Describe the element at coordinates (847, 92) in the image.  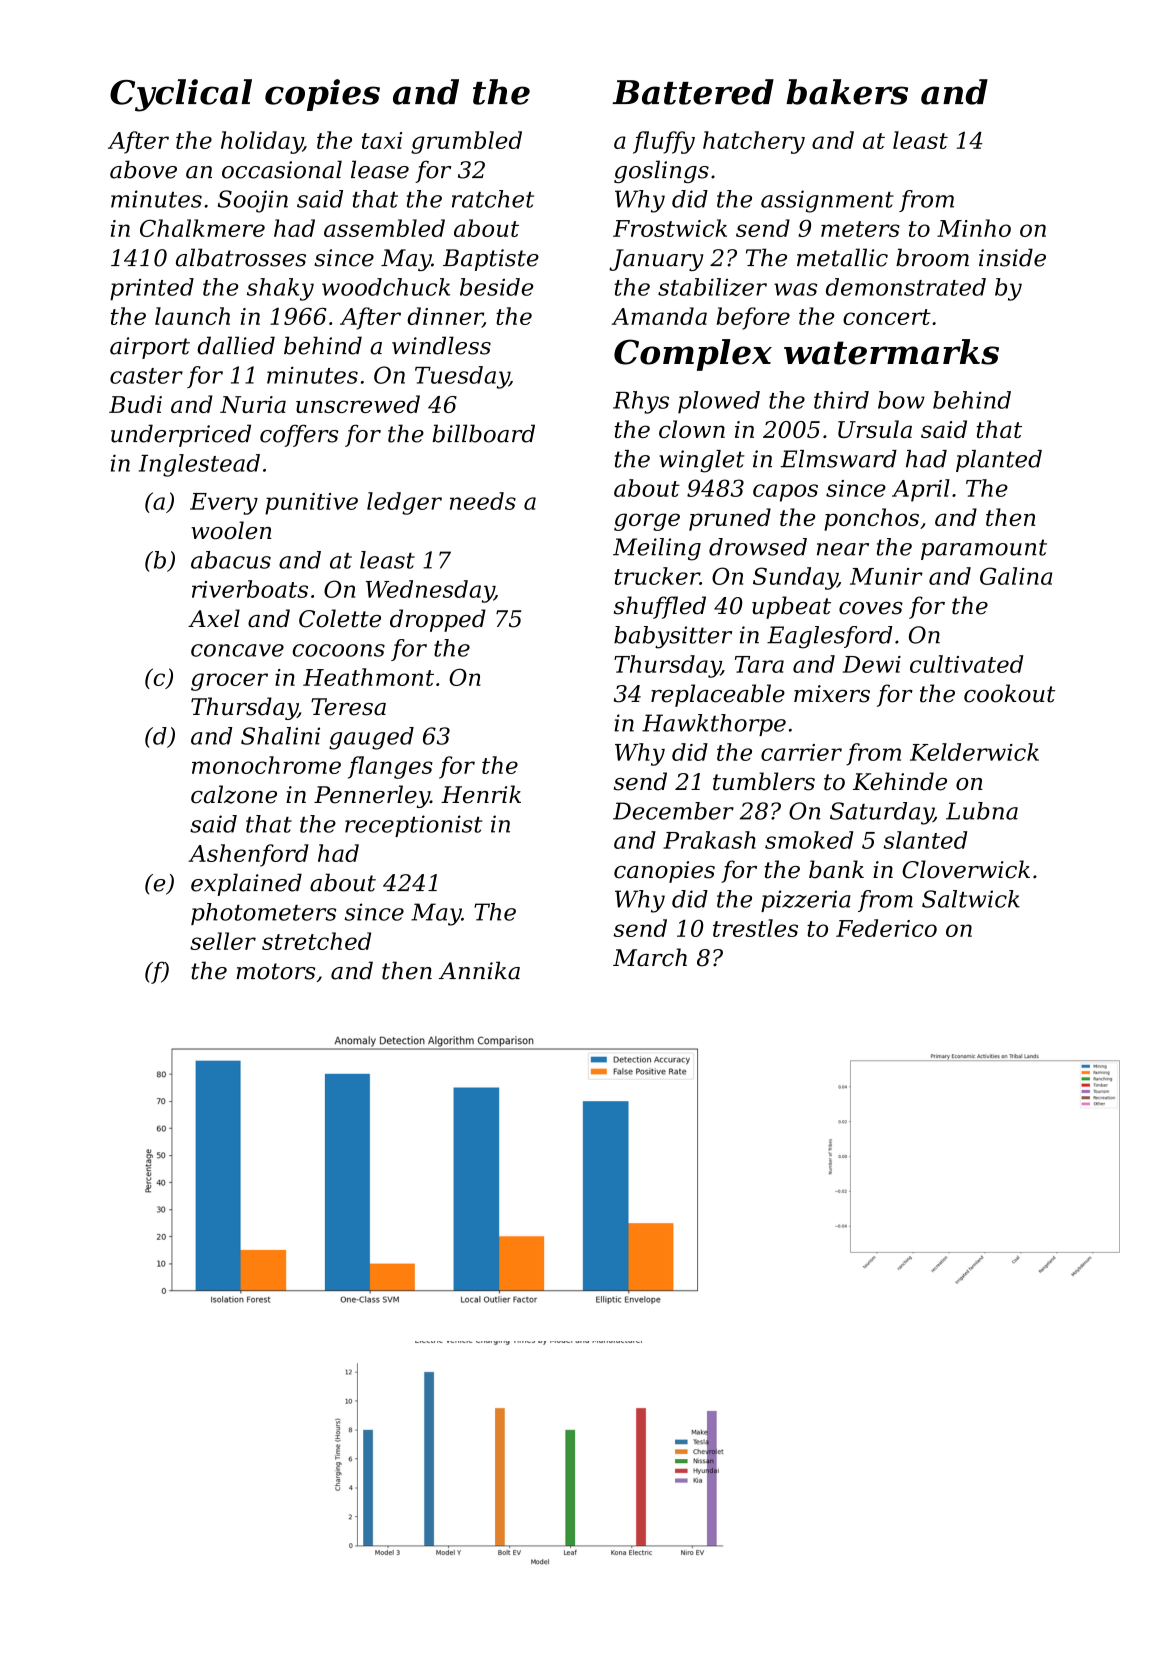
I see `bakers` at that location.
